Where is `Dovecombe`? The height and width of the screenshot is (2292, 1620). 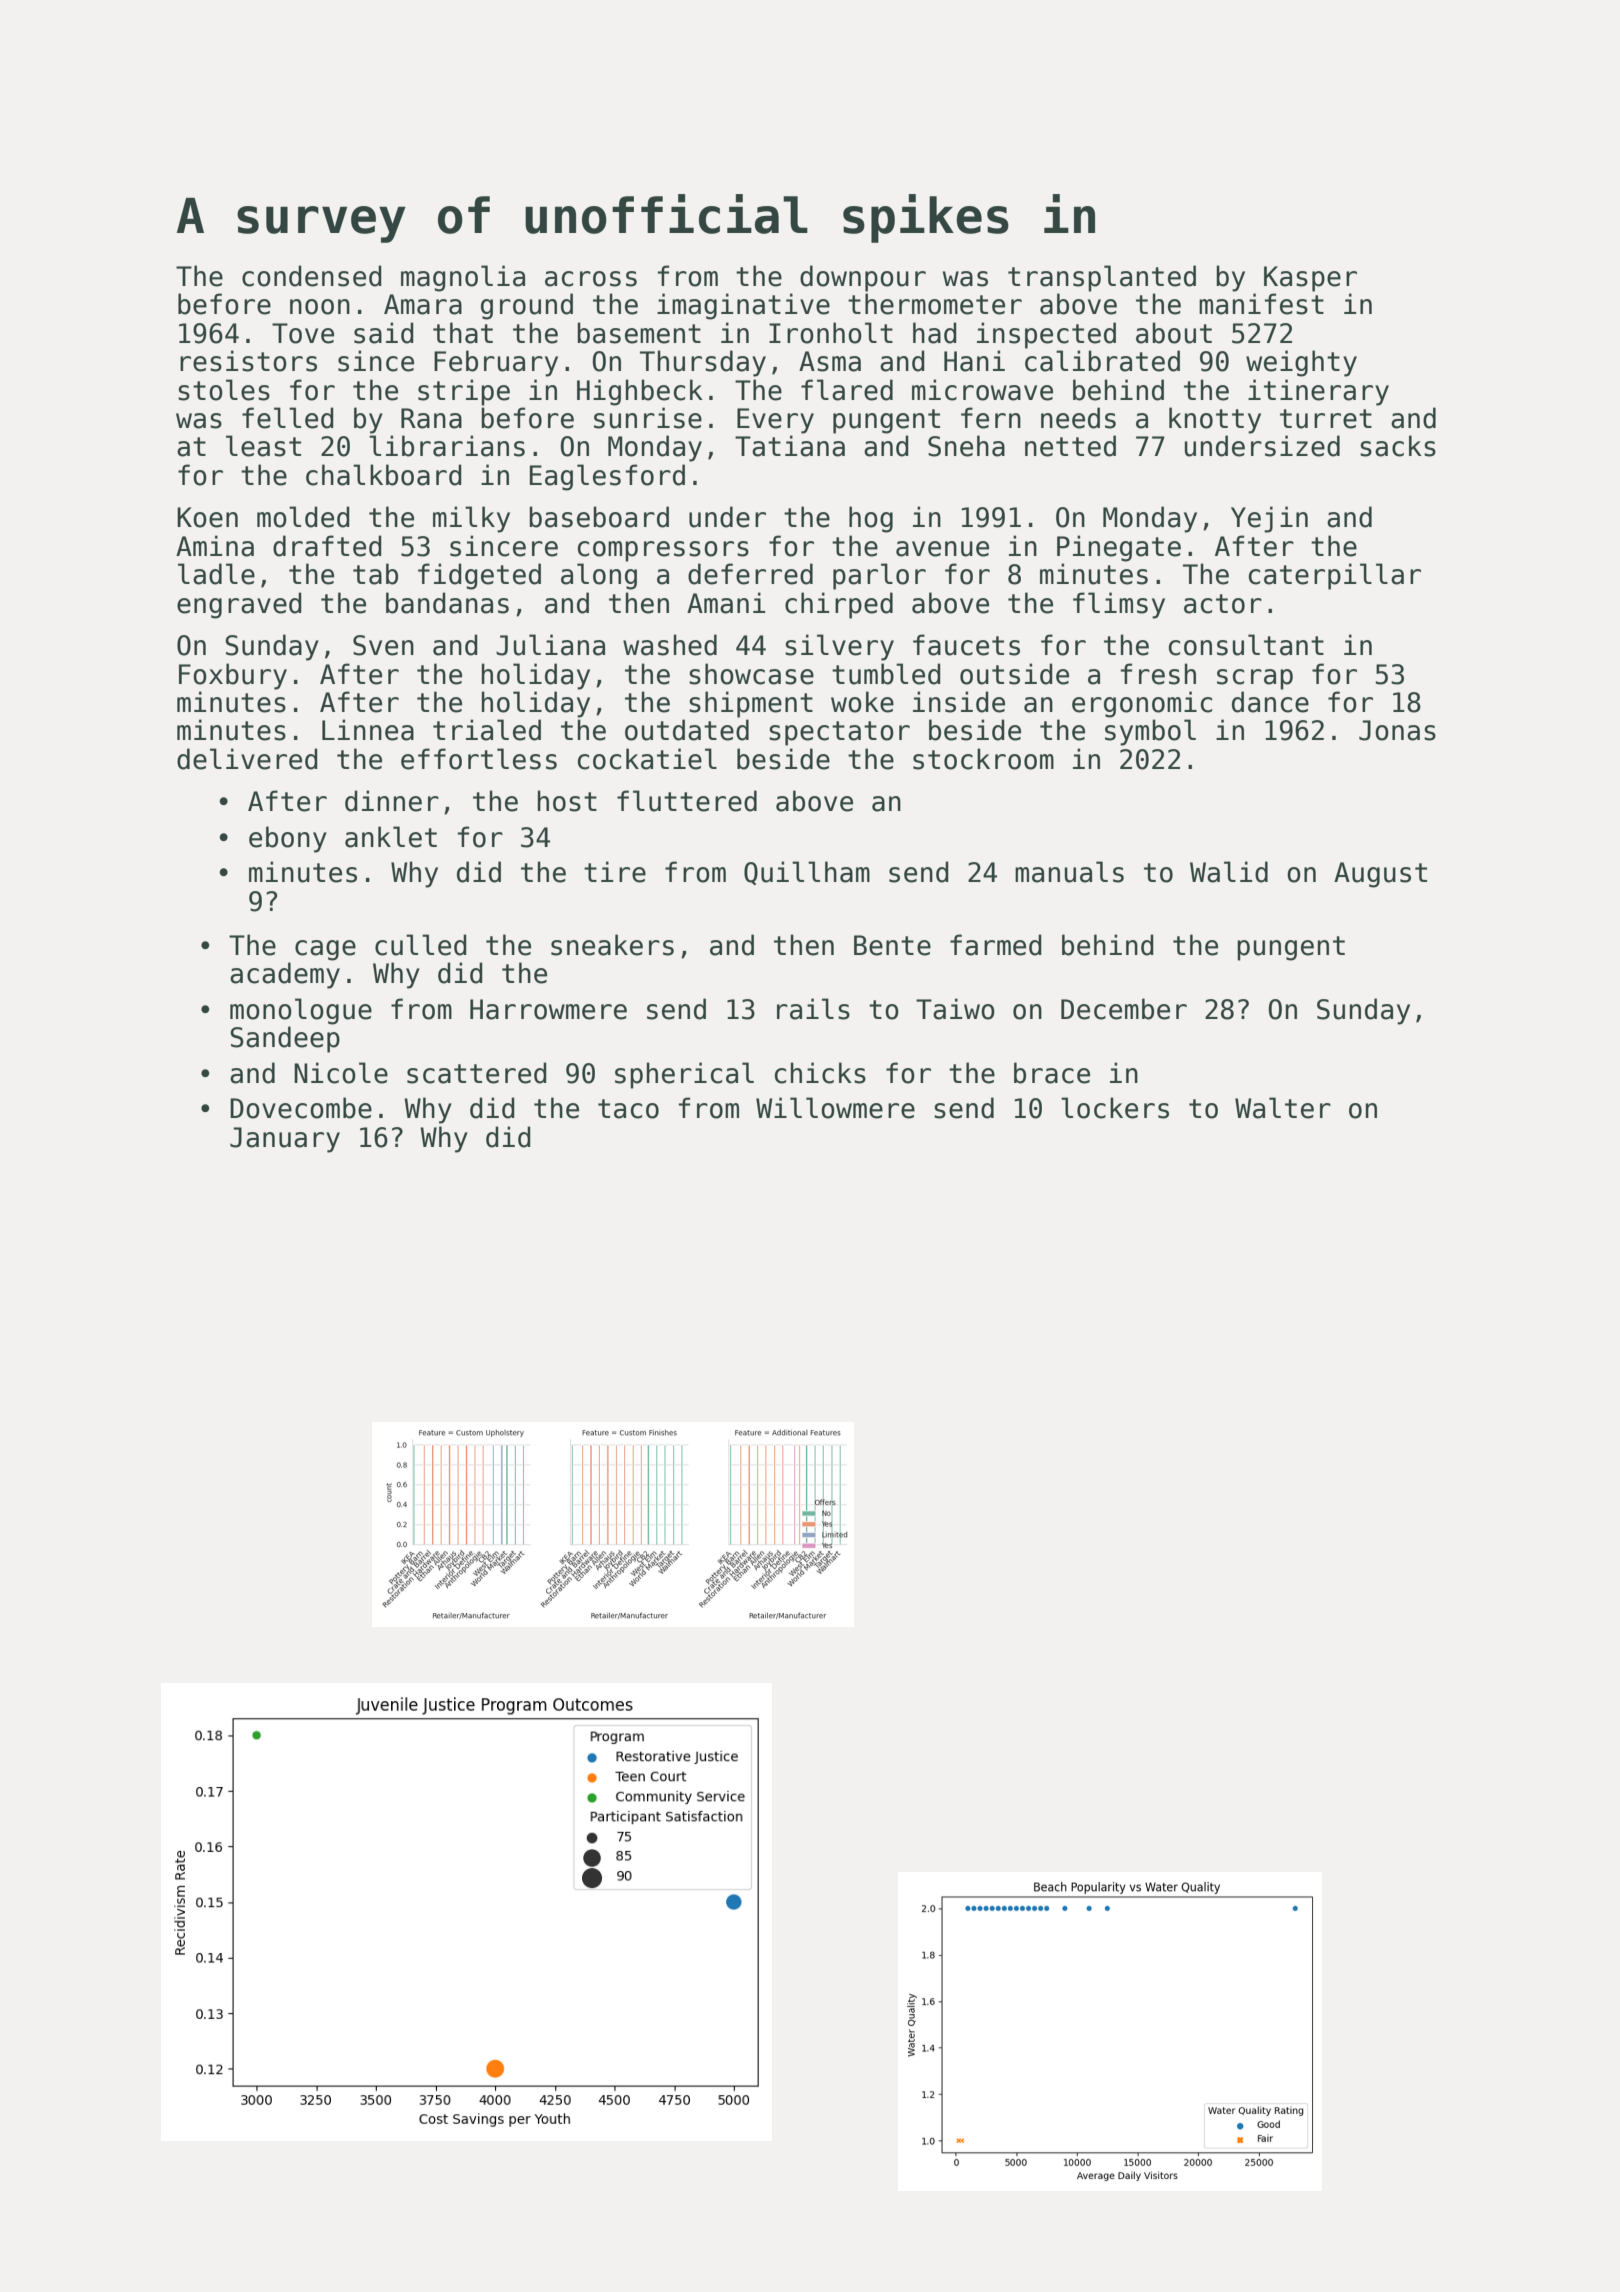
Dovecombe is located at coordinates (301, 1108).
